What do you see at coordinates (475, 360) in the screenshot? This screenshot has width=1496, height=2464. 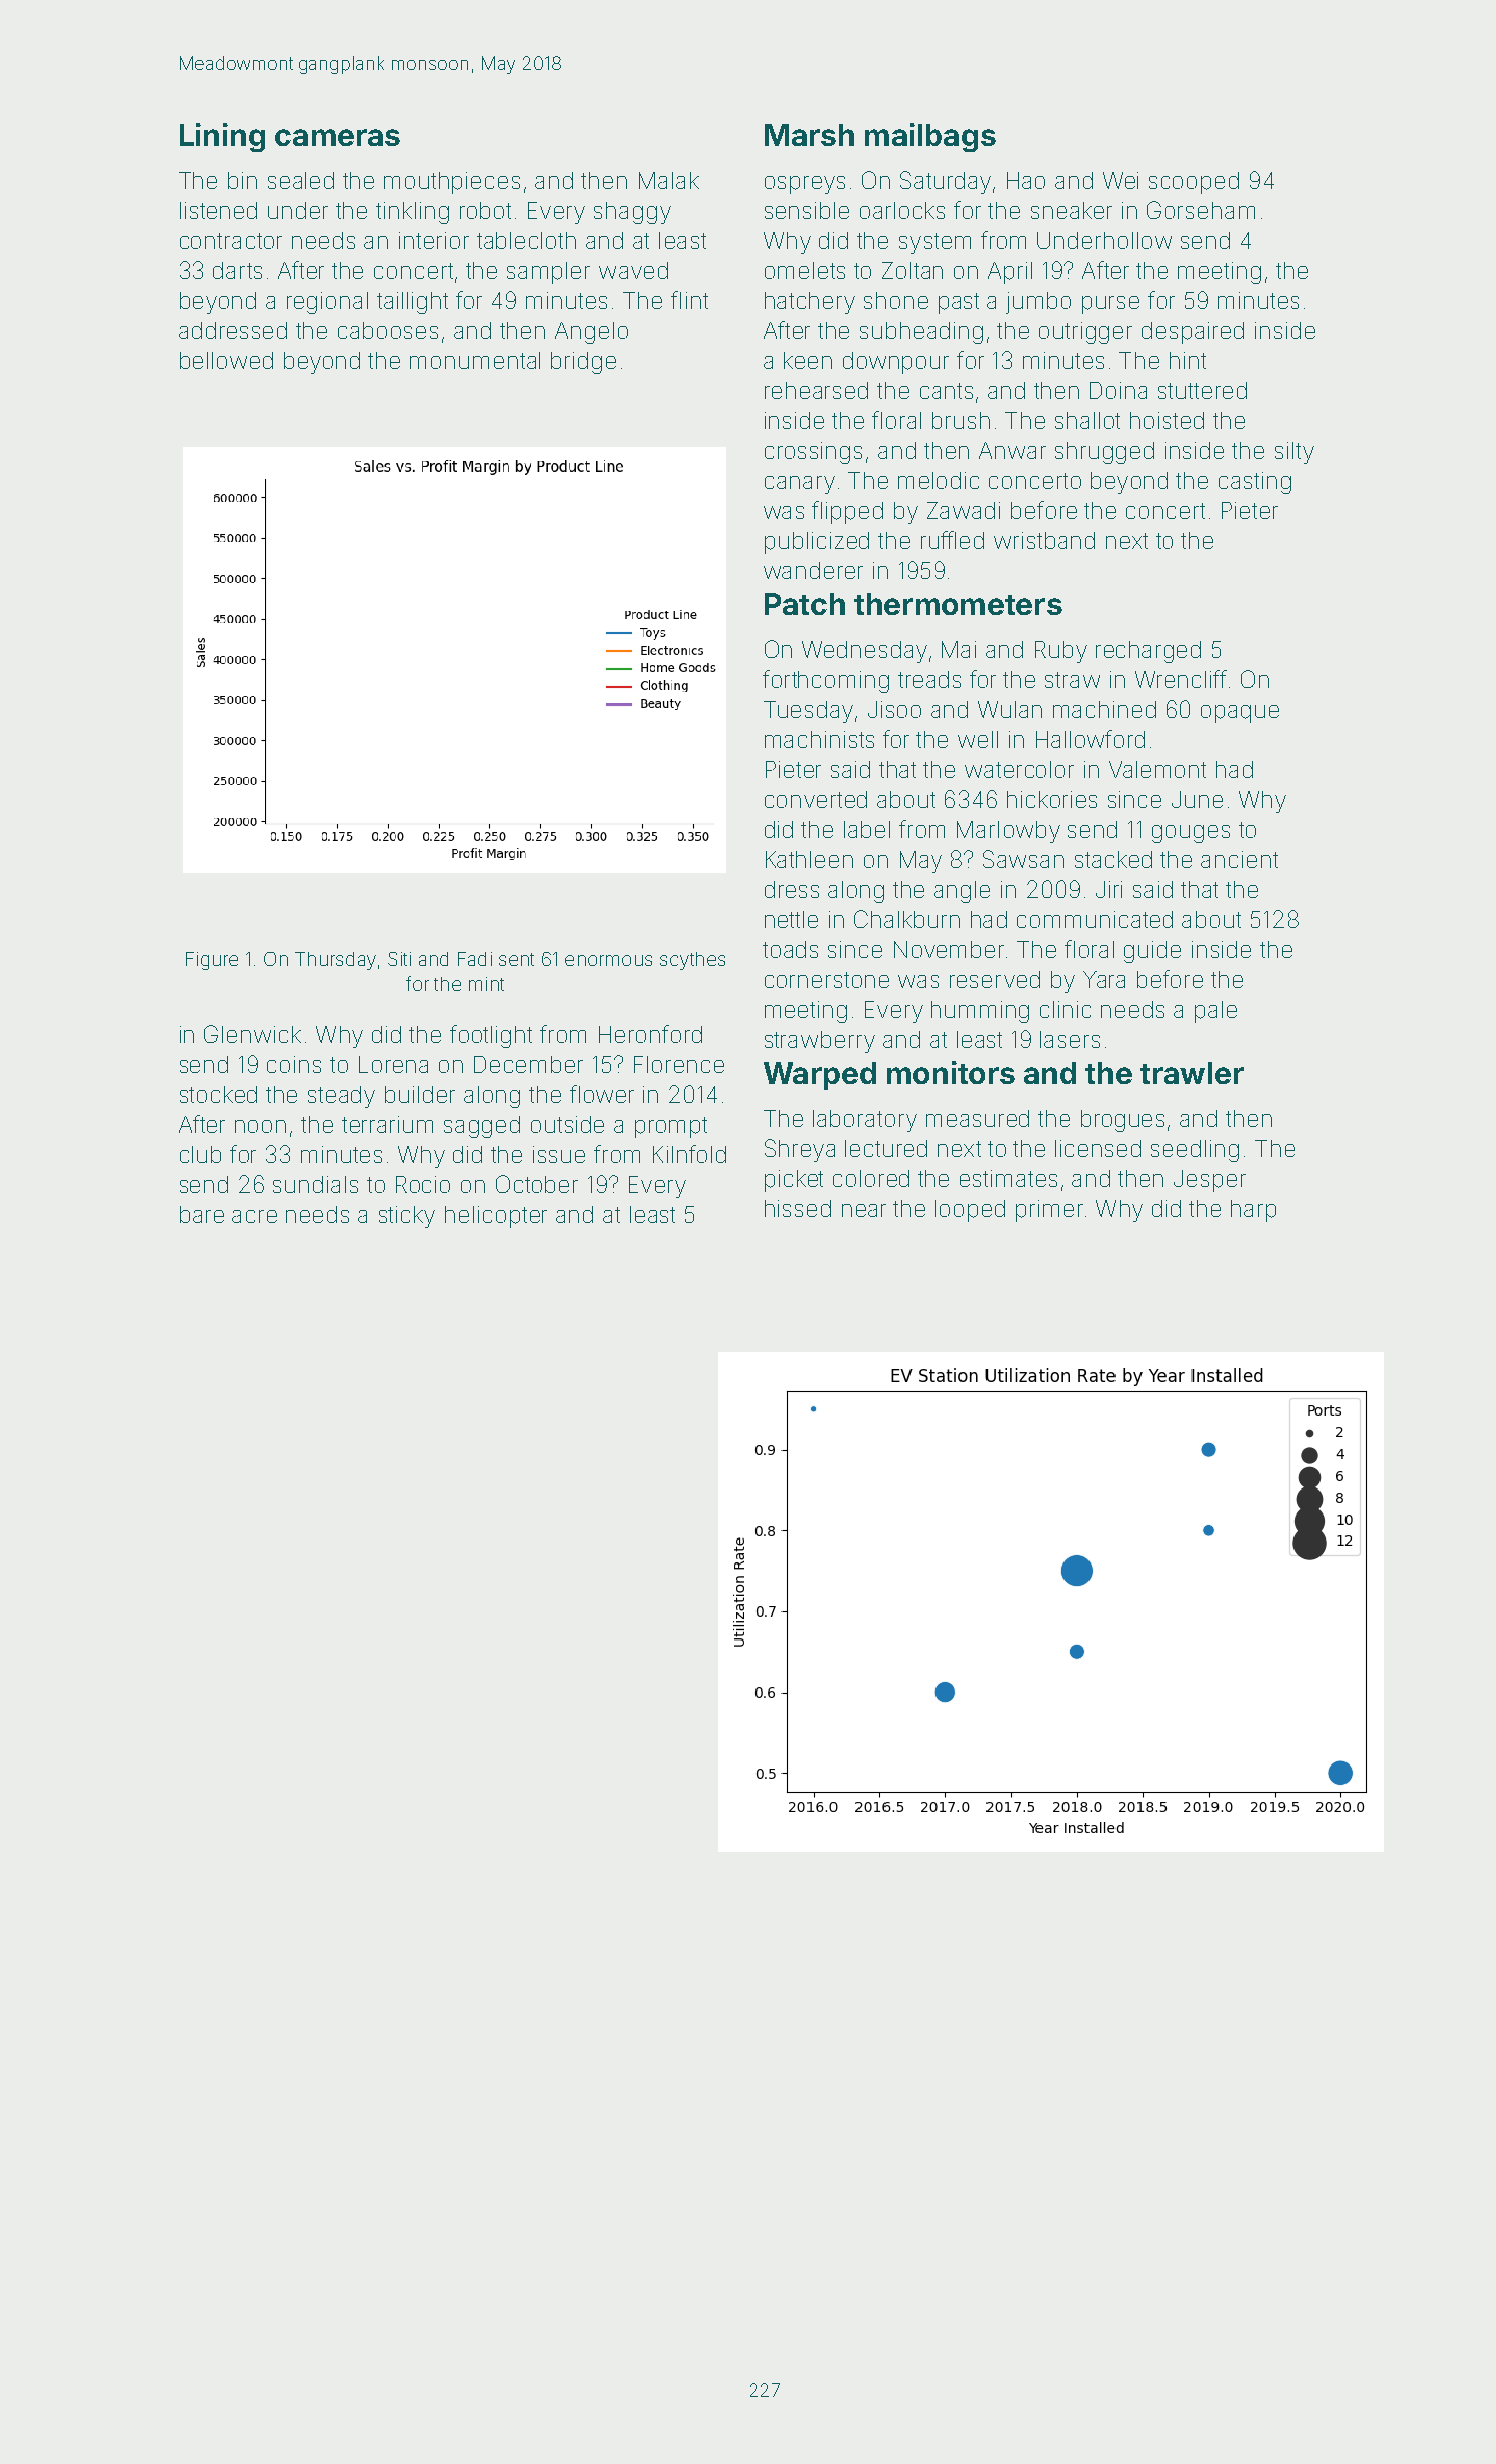 I see `monumental` at bounding box center [475, 360].
